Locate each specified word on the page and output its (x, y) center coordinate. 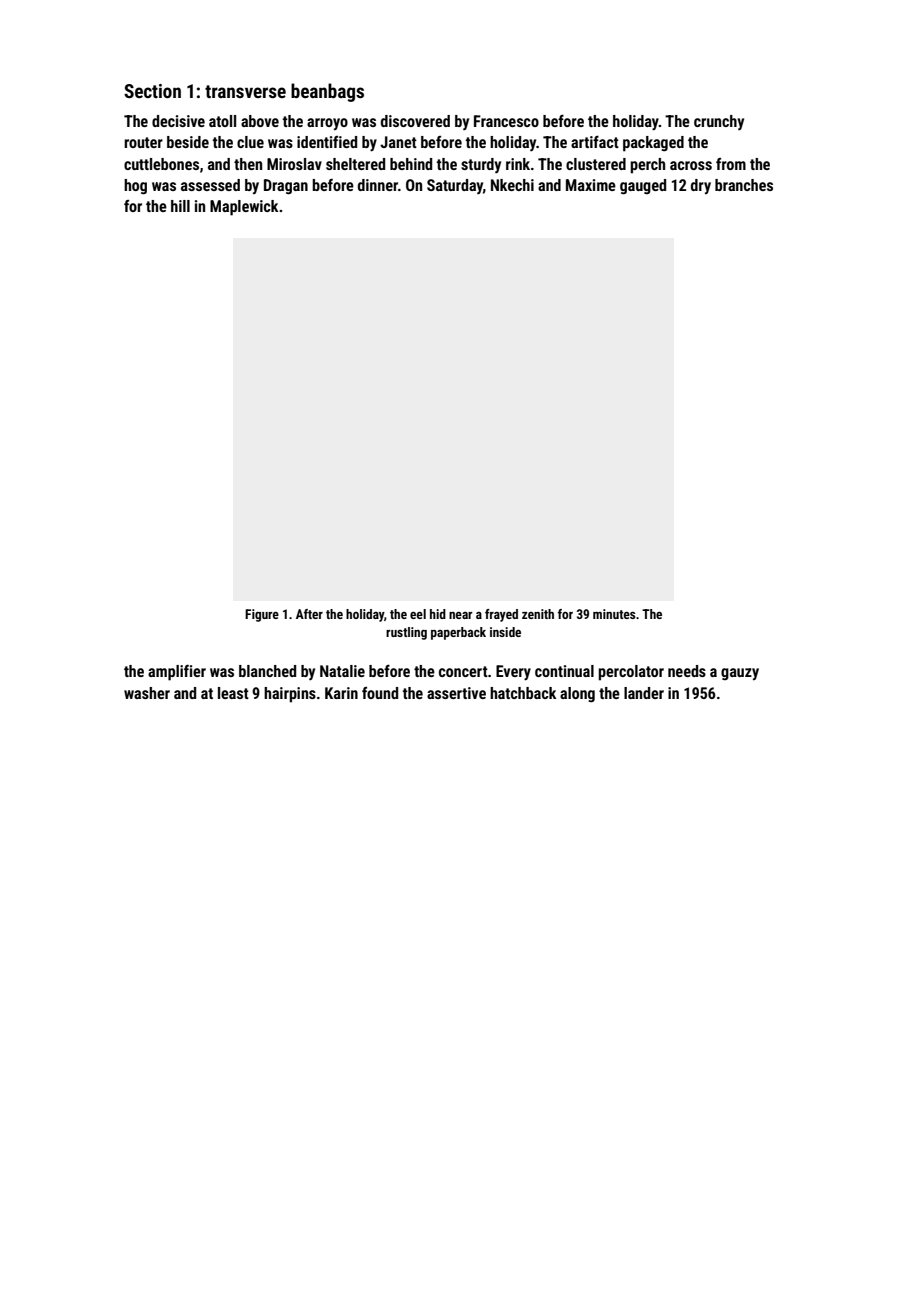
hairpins (290, 695)
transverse (245, 91)
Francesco (506, 121)
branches (744, 185)
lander (644, 693)
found (380, 693)
